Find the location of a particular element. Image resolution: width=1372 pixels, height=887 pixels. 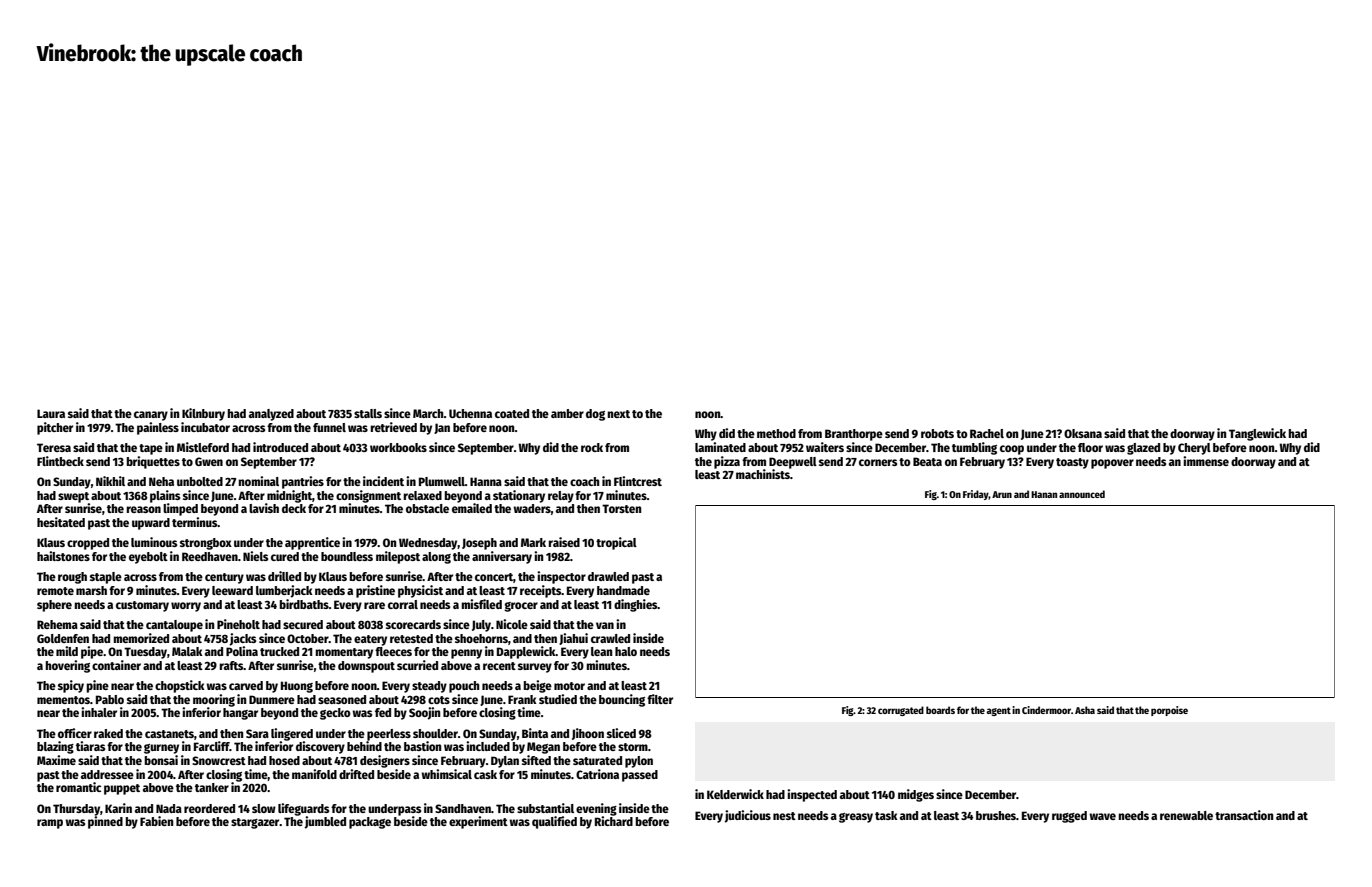

gurney is located at coordinates (161, 749).
